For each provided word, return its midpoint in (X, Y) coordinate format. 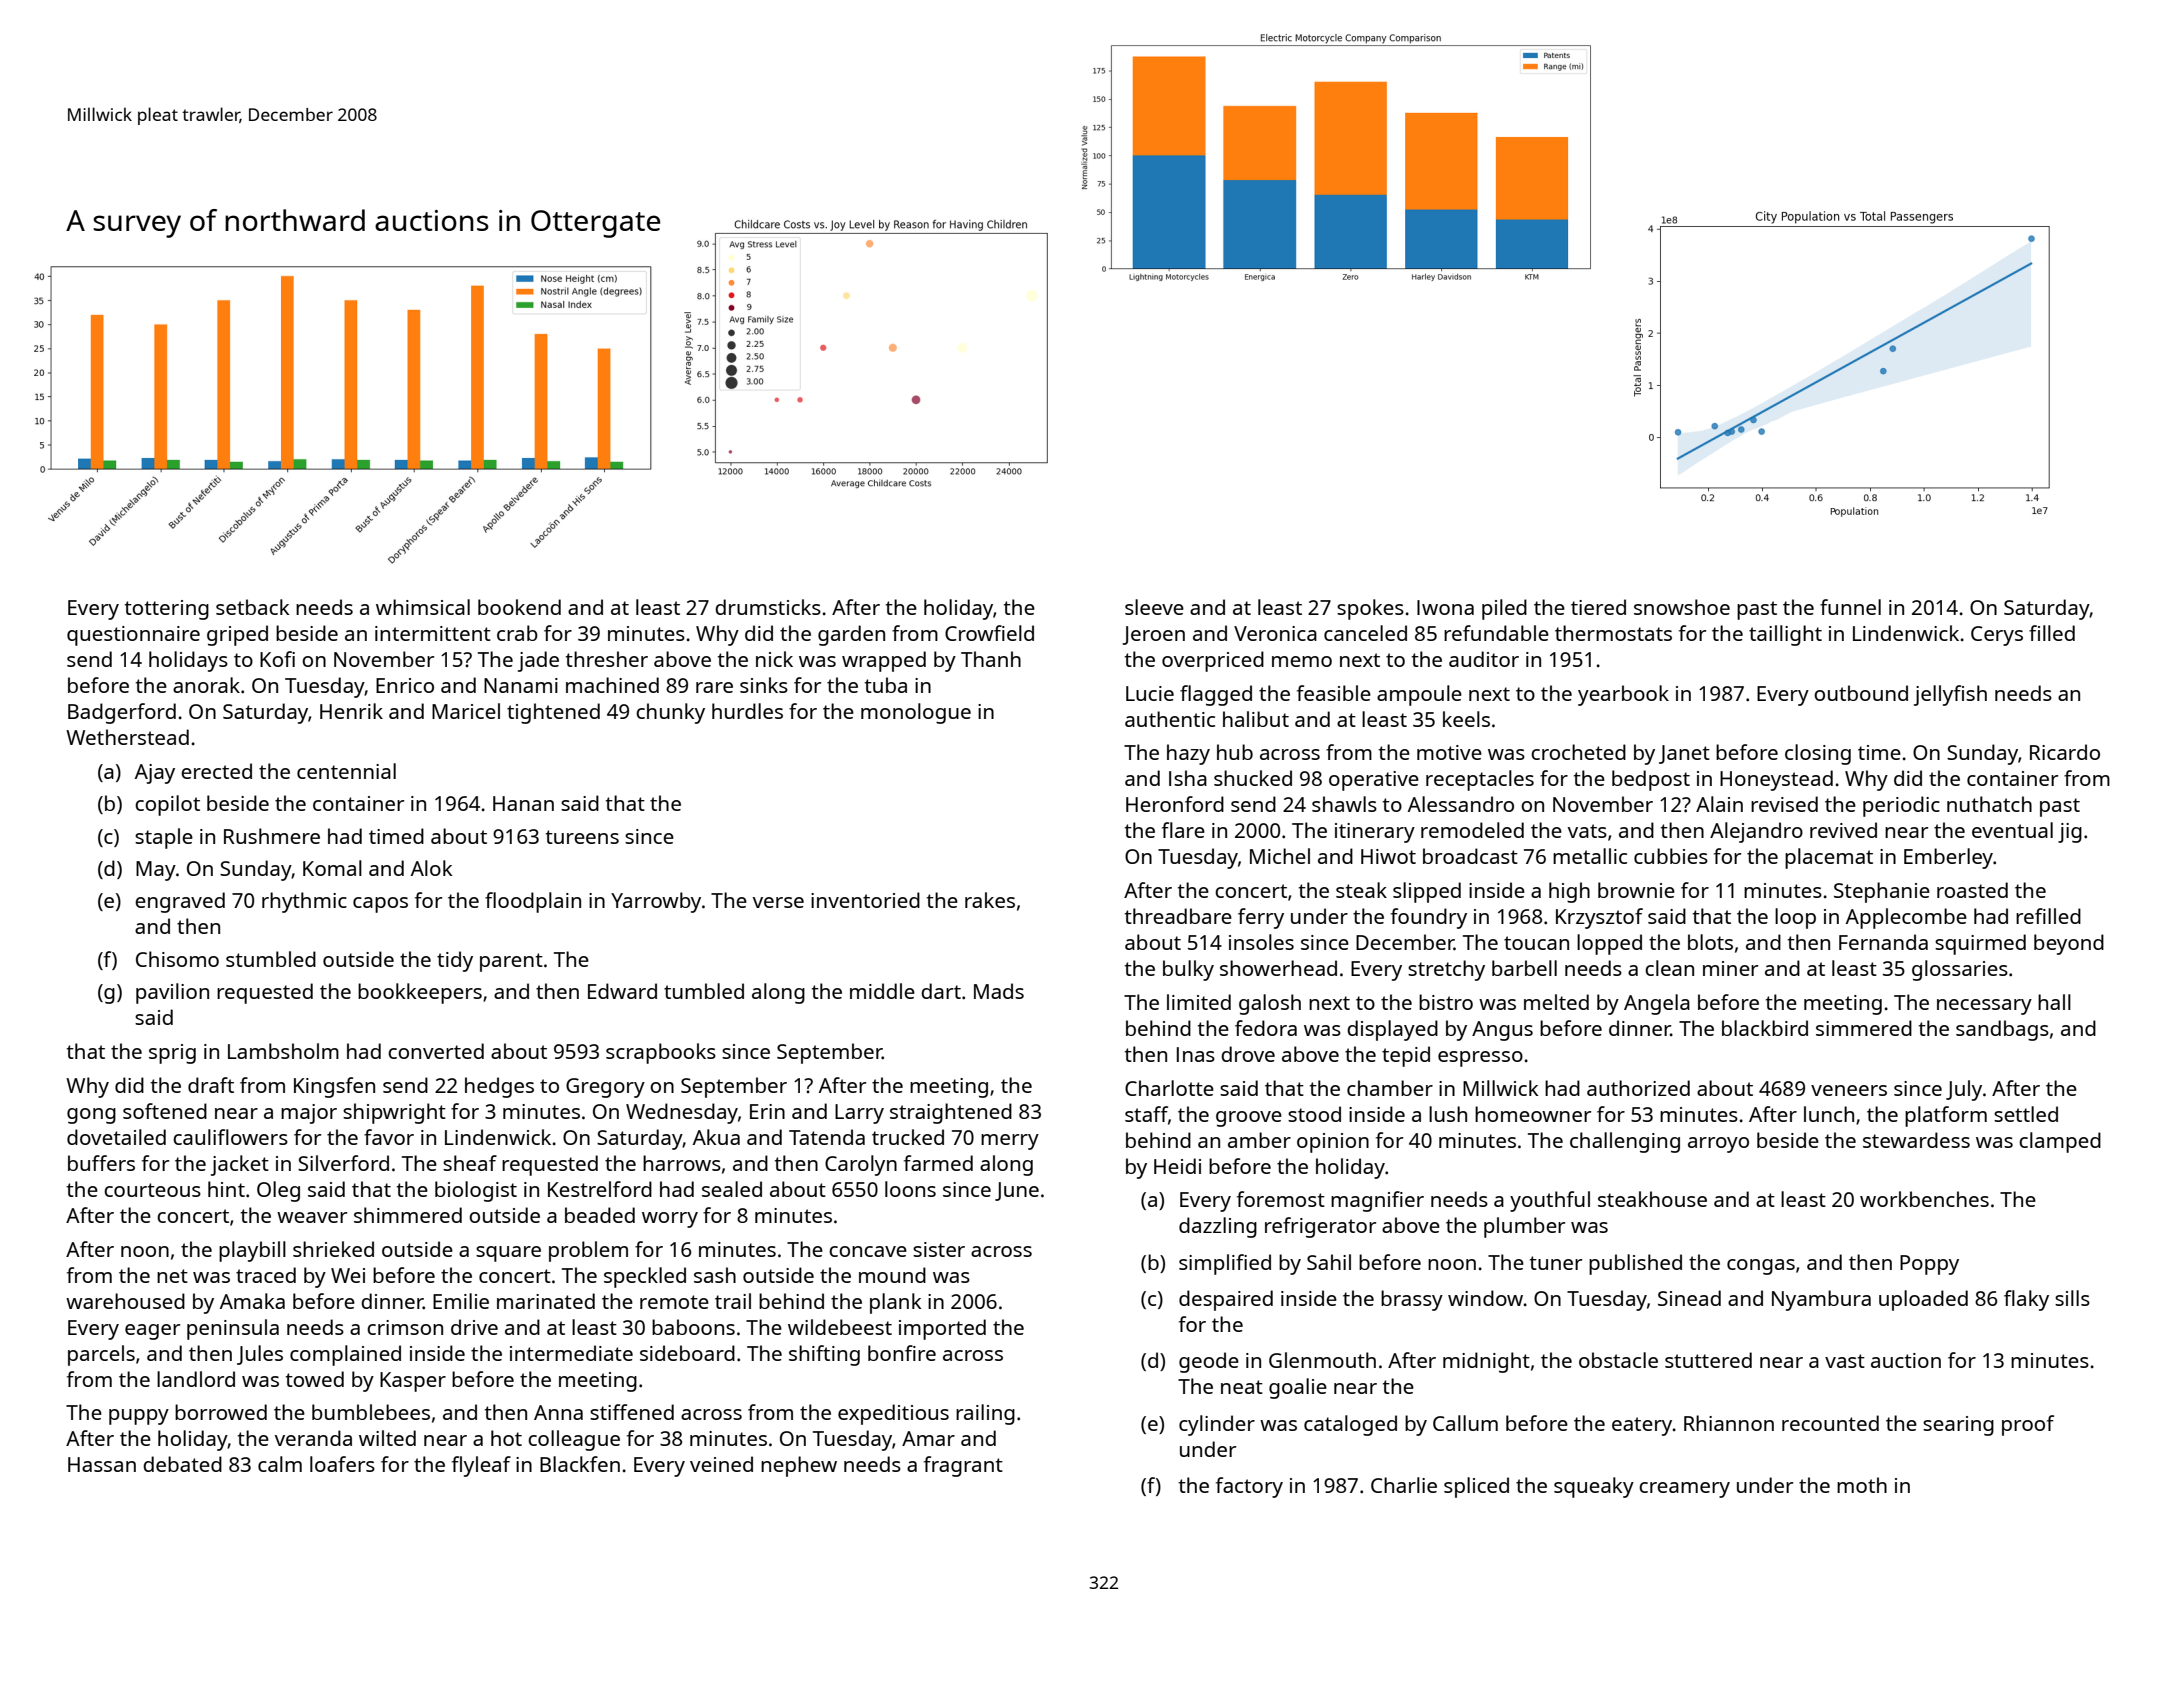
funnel (1850, 607)
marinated (546, 1301)
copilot (167, 805)
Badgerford (122, 713)
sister (939, 1249)
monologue (916, 713)
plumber (1524, 1227)
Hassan (102, 1464)
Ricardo (2065, 752)
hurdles (747, 711)
